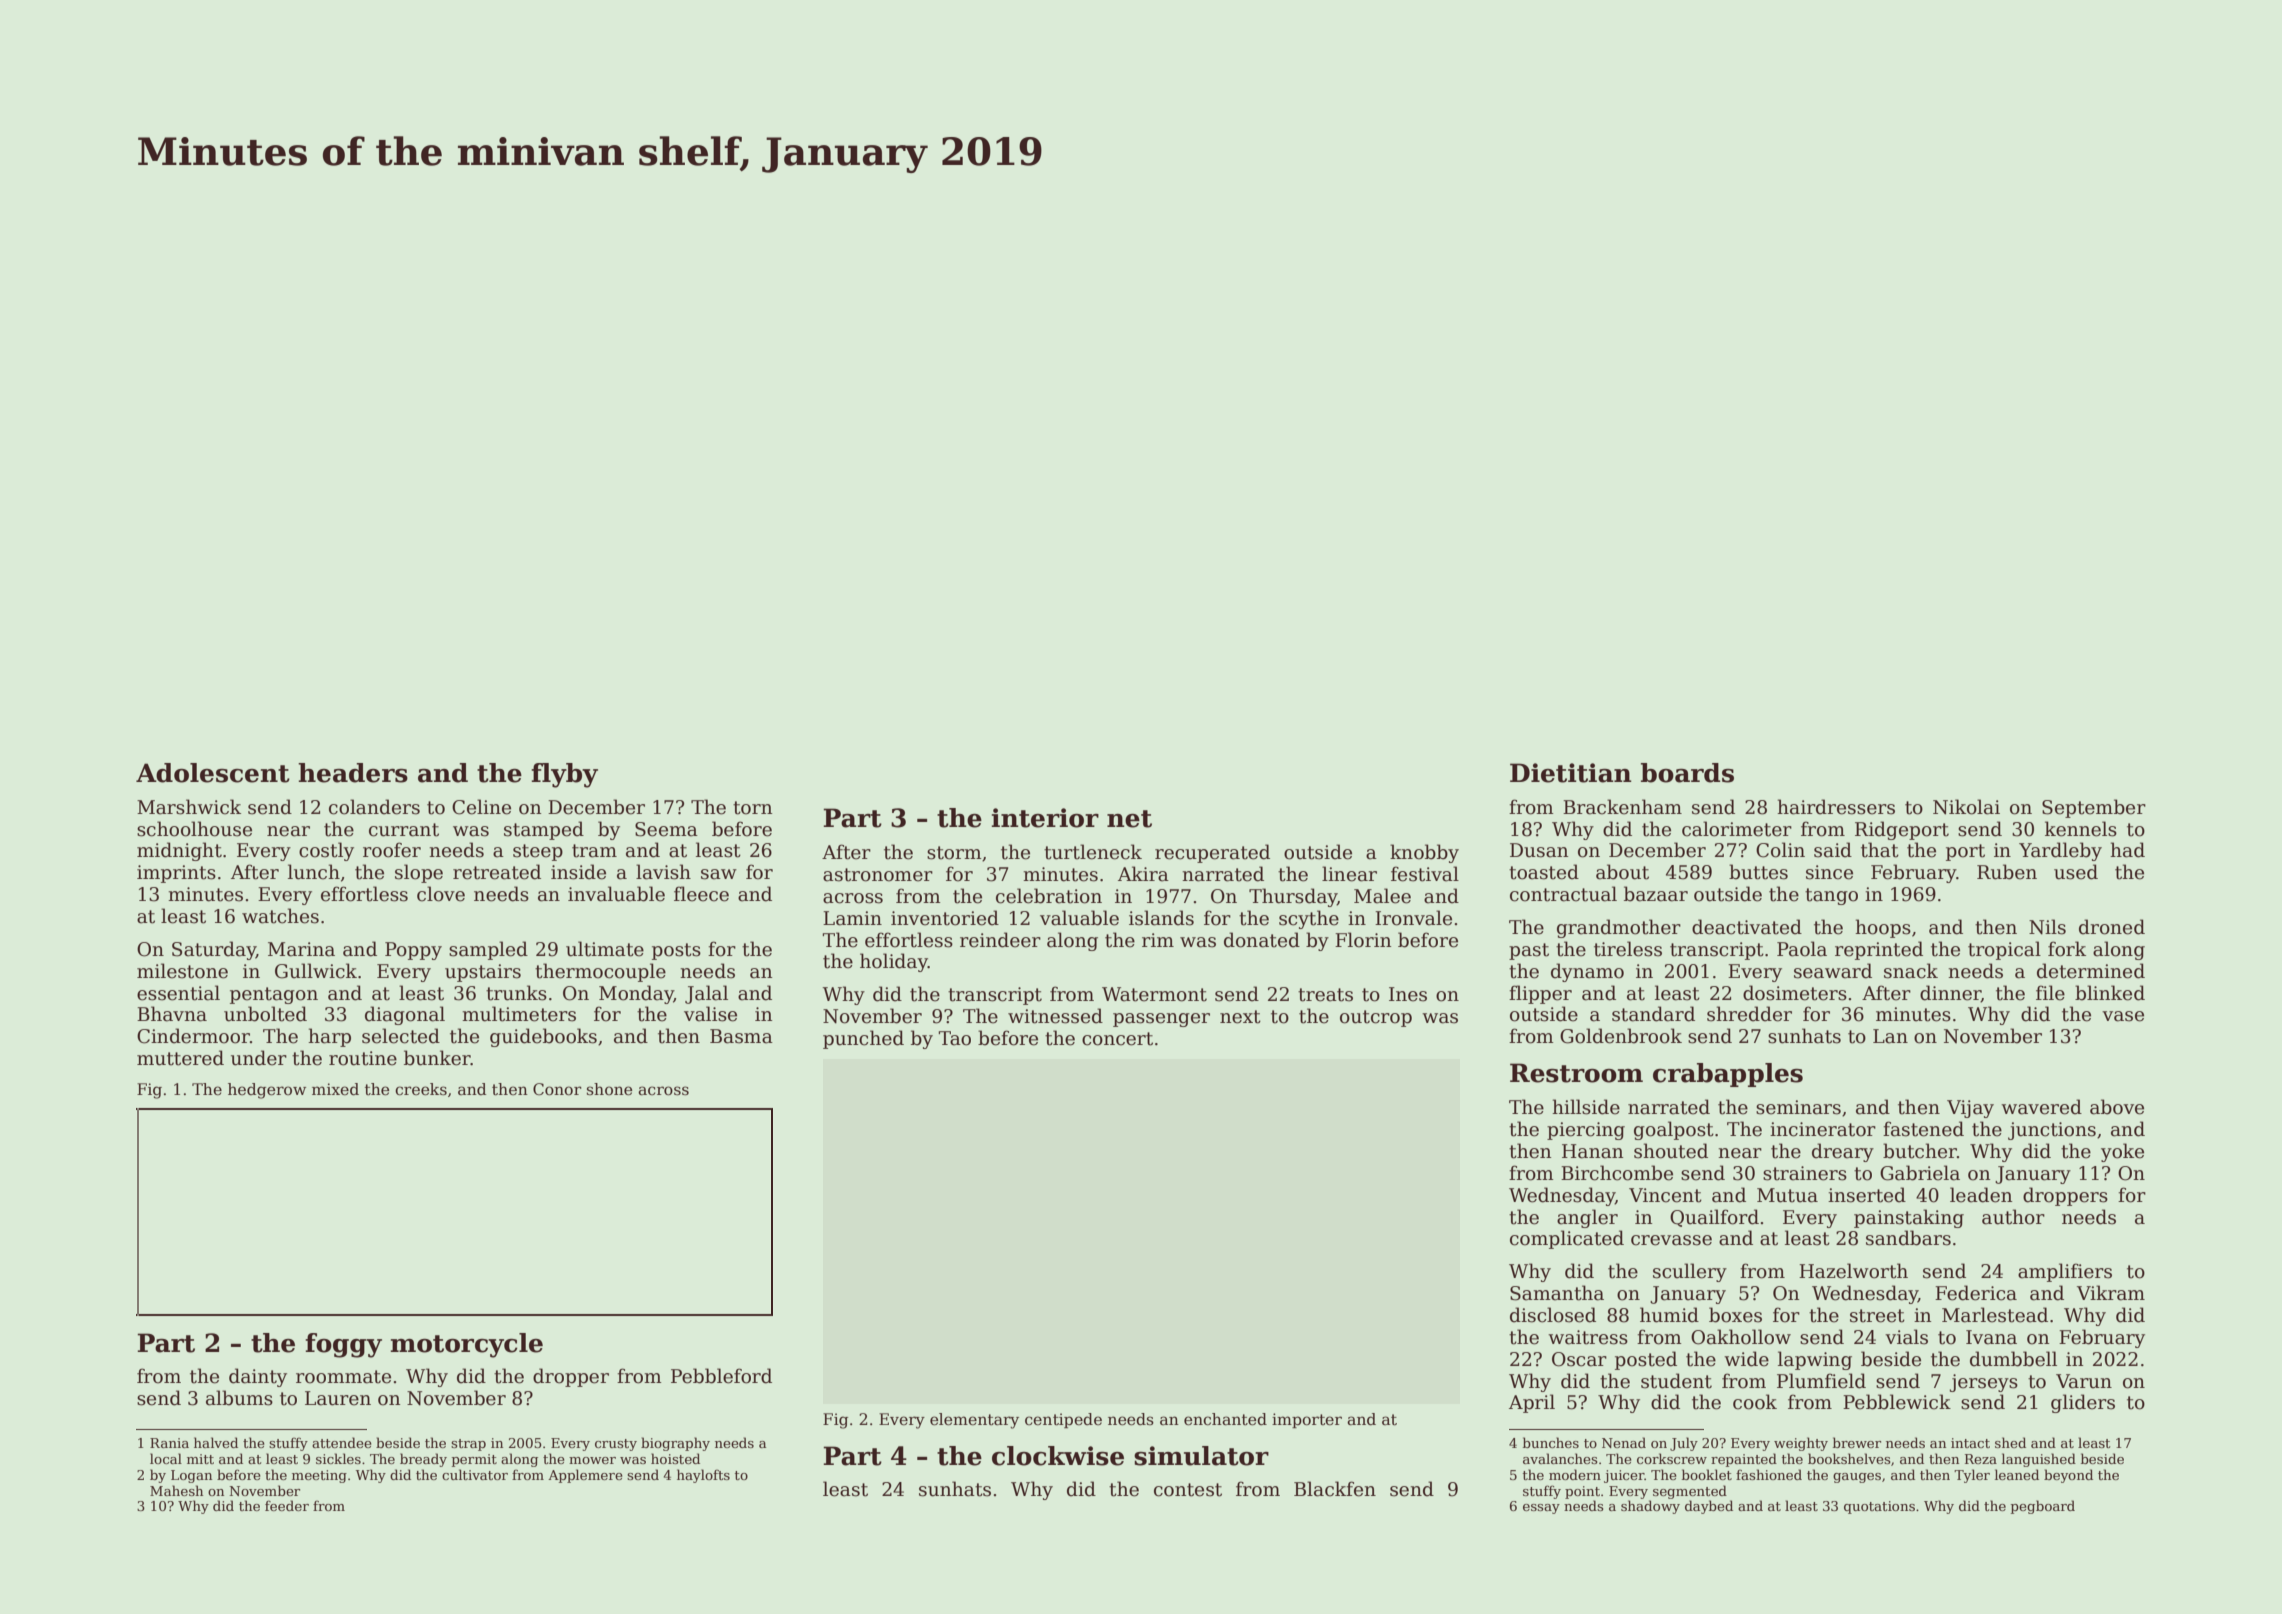 The image size is (2282, 1614). Describe the element at coordinates (437, 1058) in the image. I see `bunker` at that location.
